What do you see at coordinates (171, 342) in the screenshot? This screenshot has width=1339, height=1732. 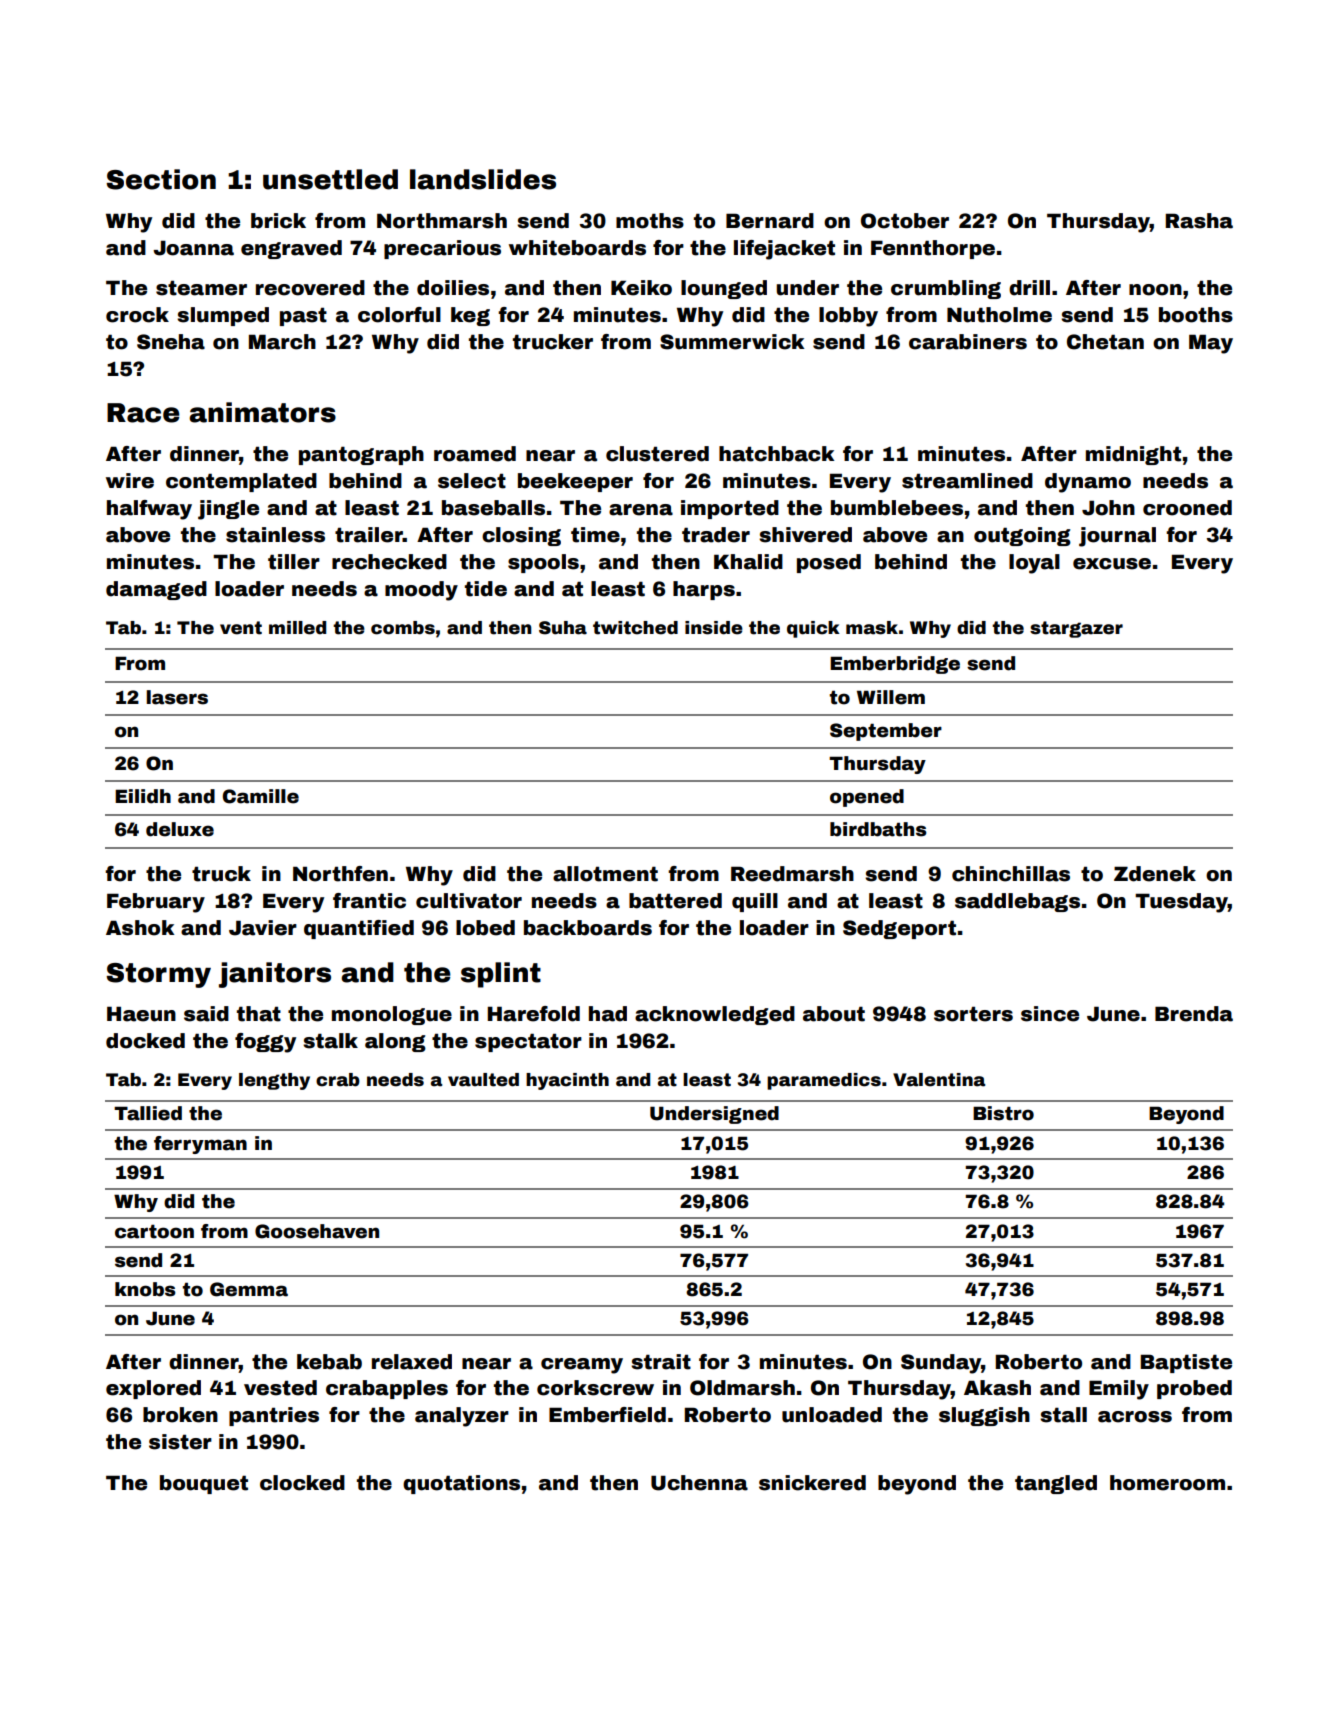 I see `Sneha` at bounding box center [171, 342].
